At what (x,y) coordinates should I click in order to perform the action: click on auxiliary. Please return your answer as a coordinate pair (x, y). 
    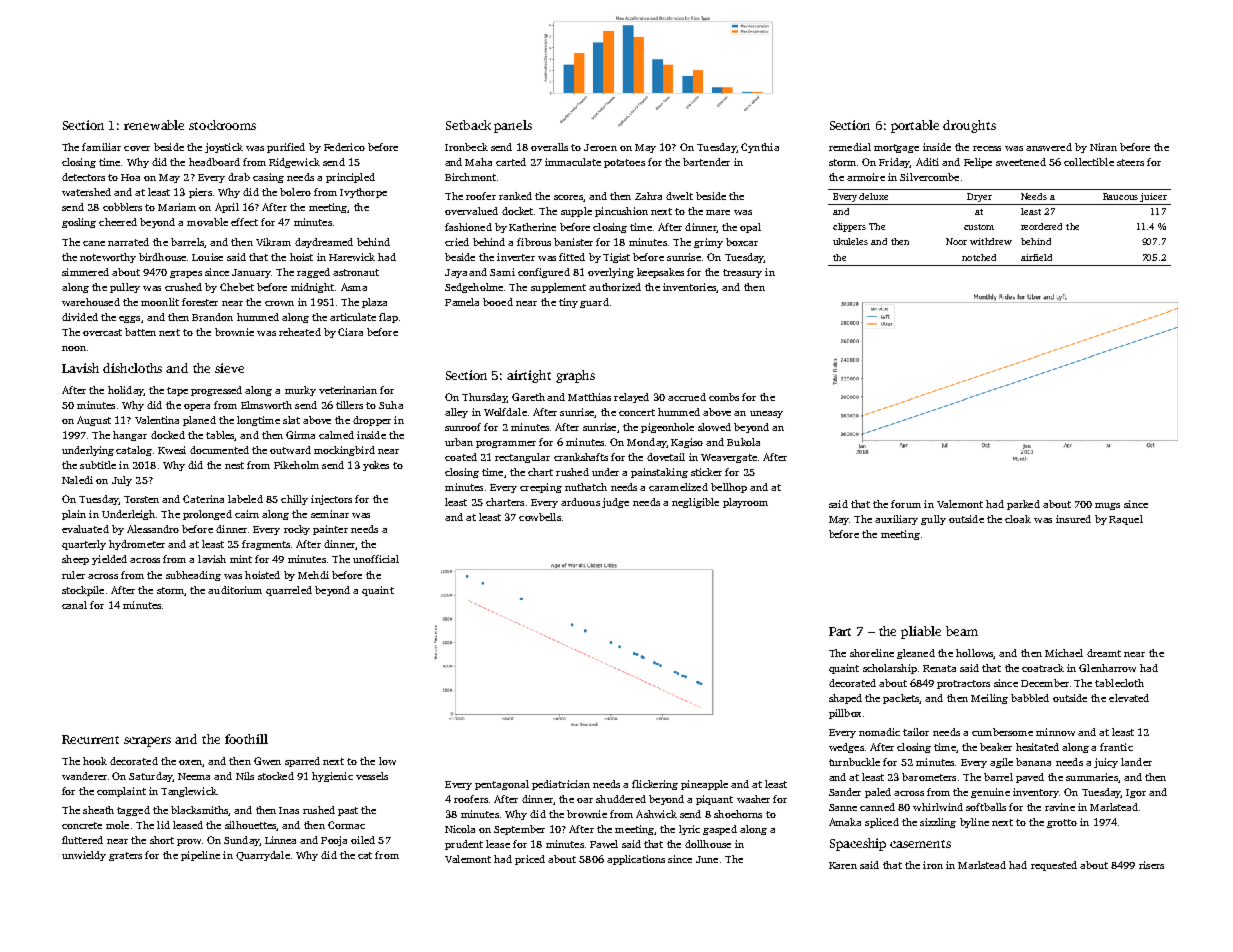
    Looking at the image, I should click on (896, 520).
